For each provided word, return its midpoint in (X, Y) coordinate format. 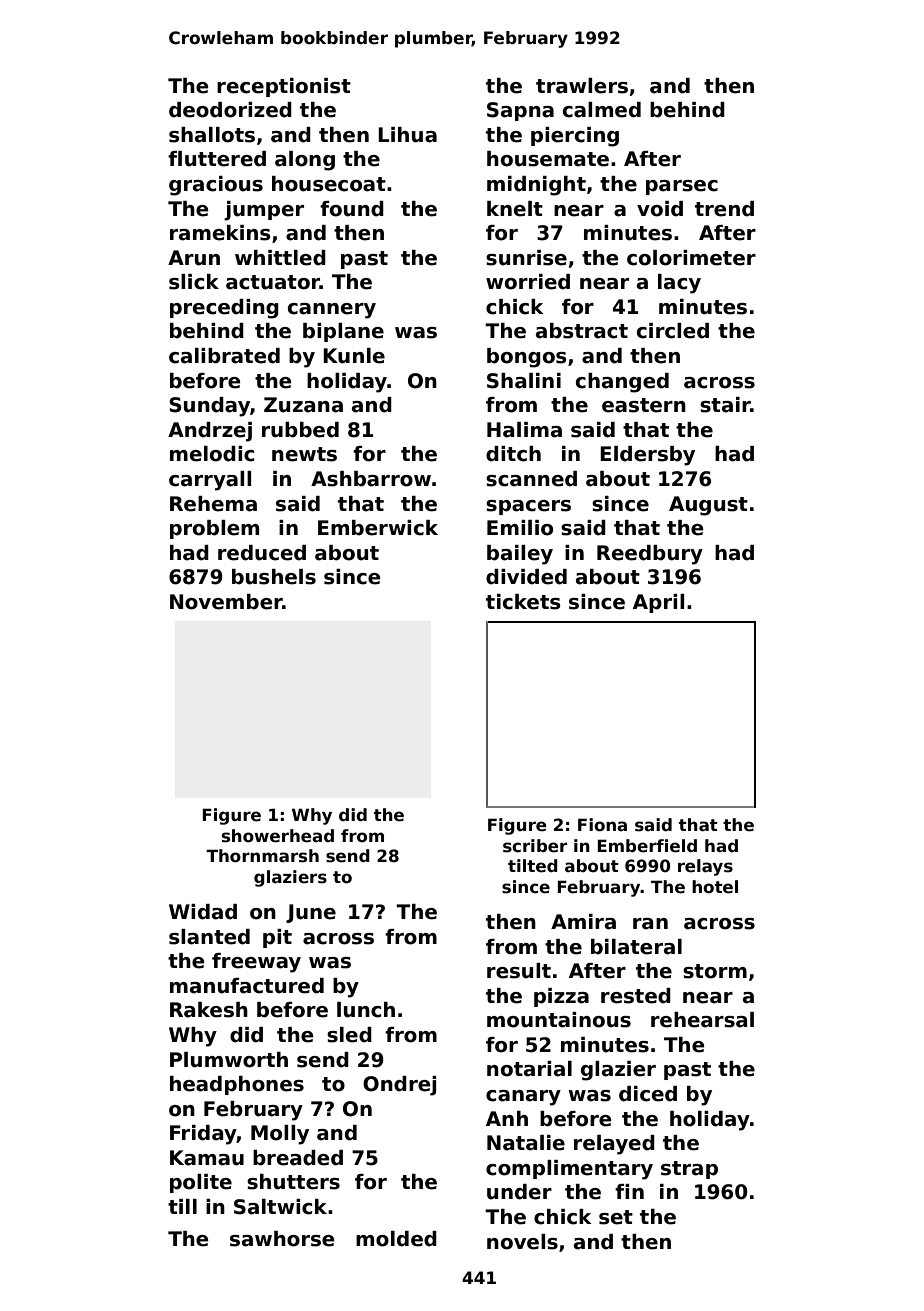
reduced (262, 553)
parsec (682, 187)
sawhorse (282, 1239)
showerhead (278, 836)
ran (650, 924)
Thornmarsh (262, 856)
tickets (523, 602)
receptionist (284, 87)
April (658, 603)
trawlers (582, 86)
